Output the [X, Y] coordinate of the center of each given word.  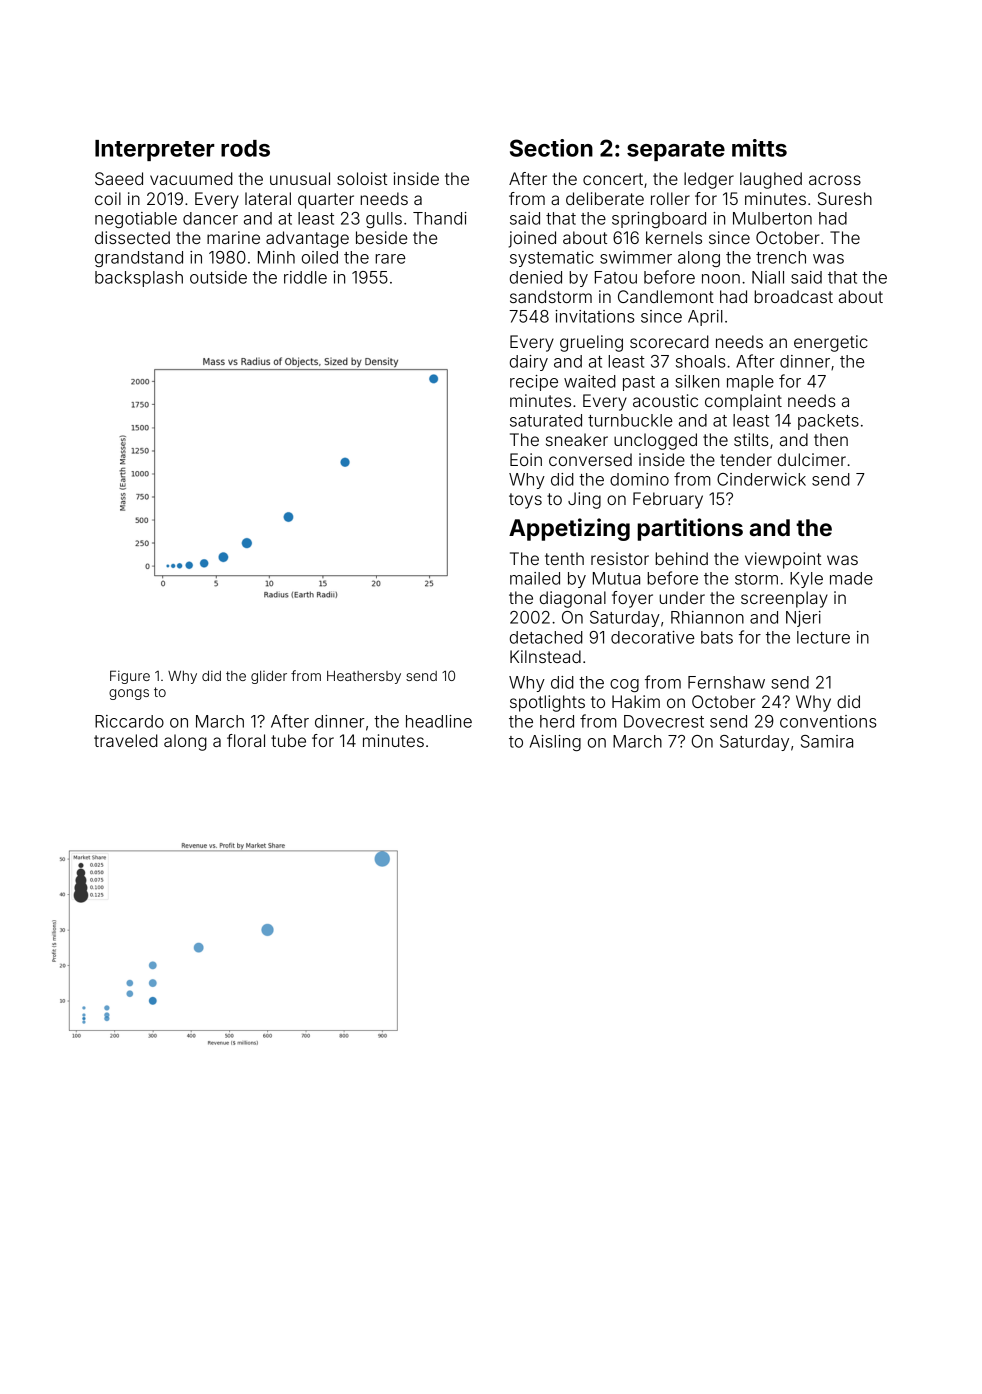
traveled [126, 740]
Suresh [845, 198]
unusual [300, 178]
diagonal [573, 599]
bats [717, 637]
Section [551, 148]
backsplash [139, 279]
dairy [529, 363]
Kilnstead [545, 656]
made [851, 578]
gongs [129, 694]
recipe [534, 383]
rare [390, 259]
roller [670, 198]
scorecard [669, 341]
